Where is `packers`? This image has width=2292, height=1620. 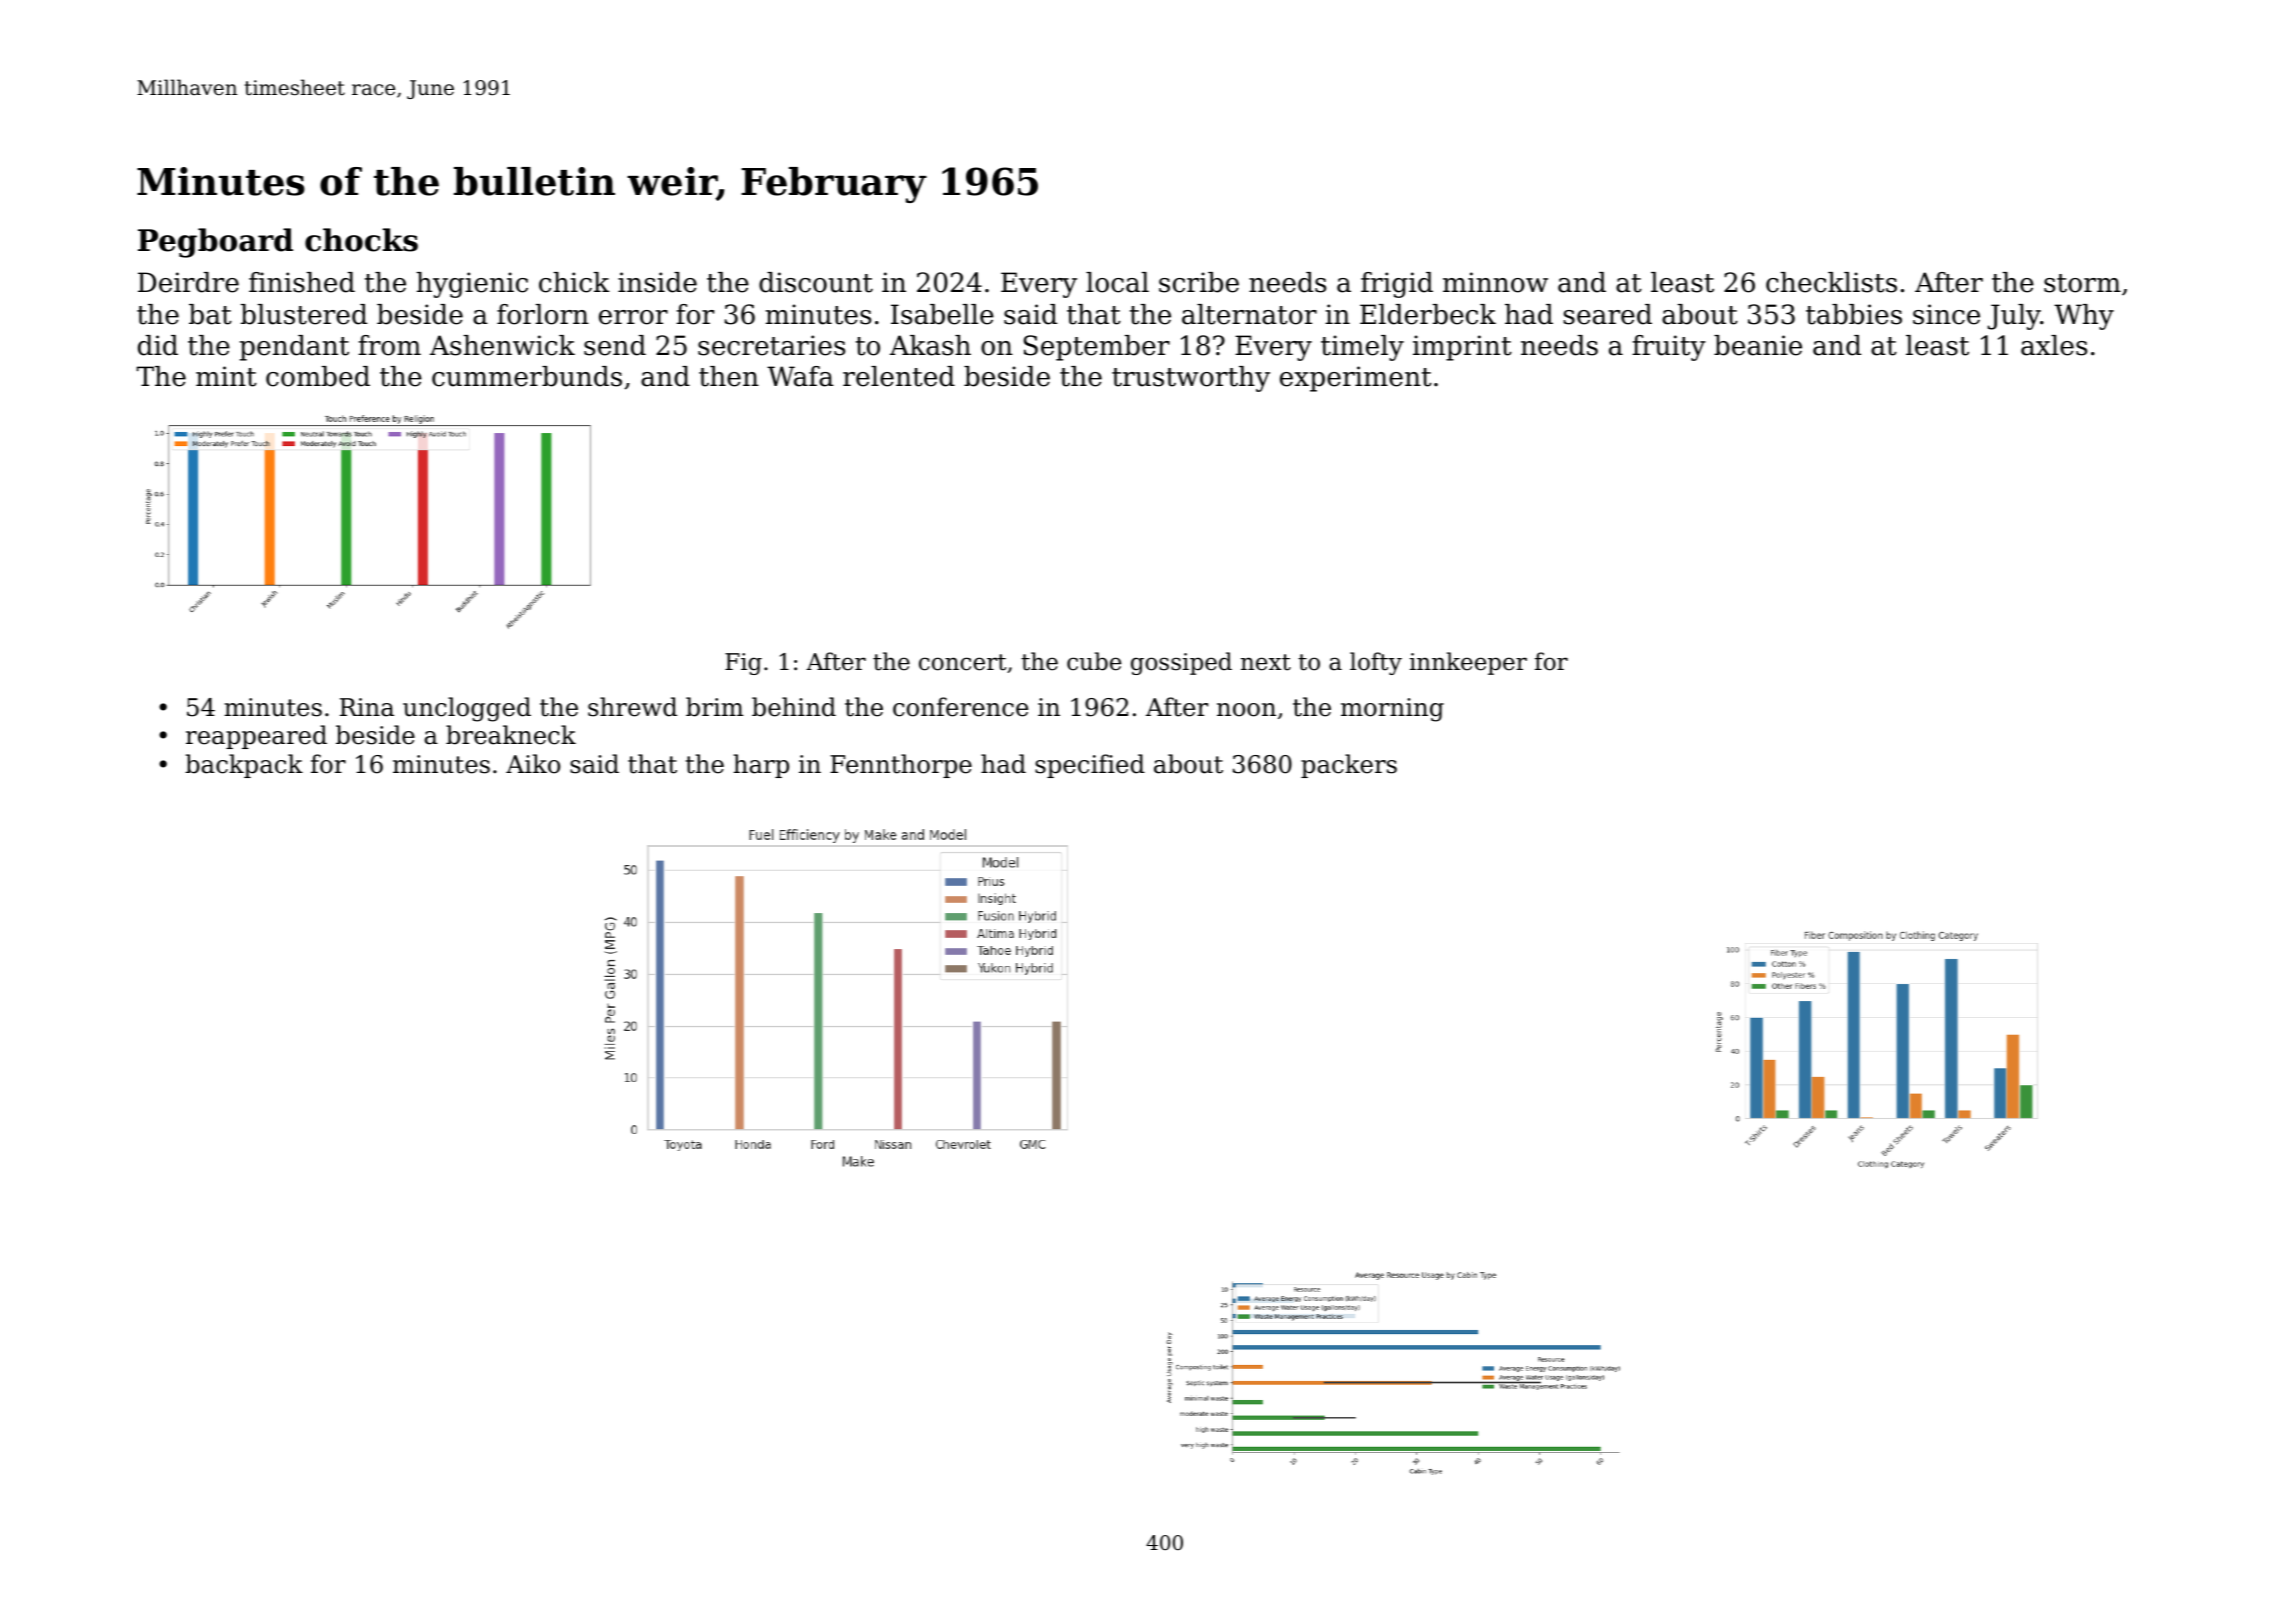 packers is located at coordinates (1349, 766).
